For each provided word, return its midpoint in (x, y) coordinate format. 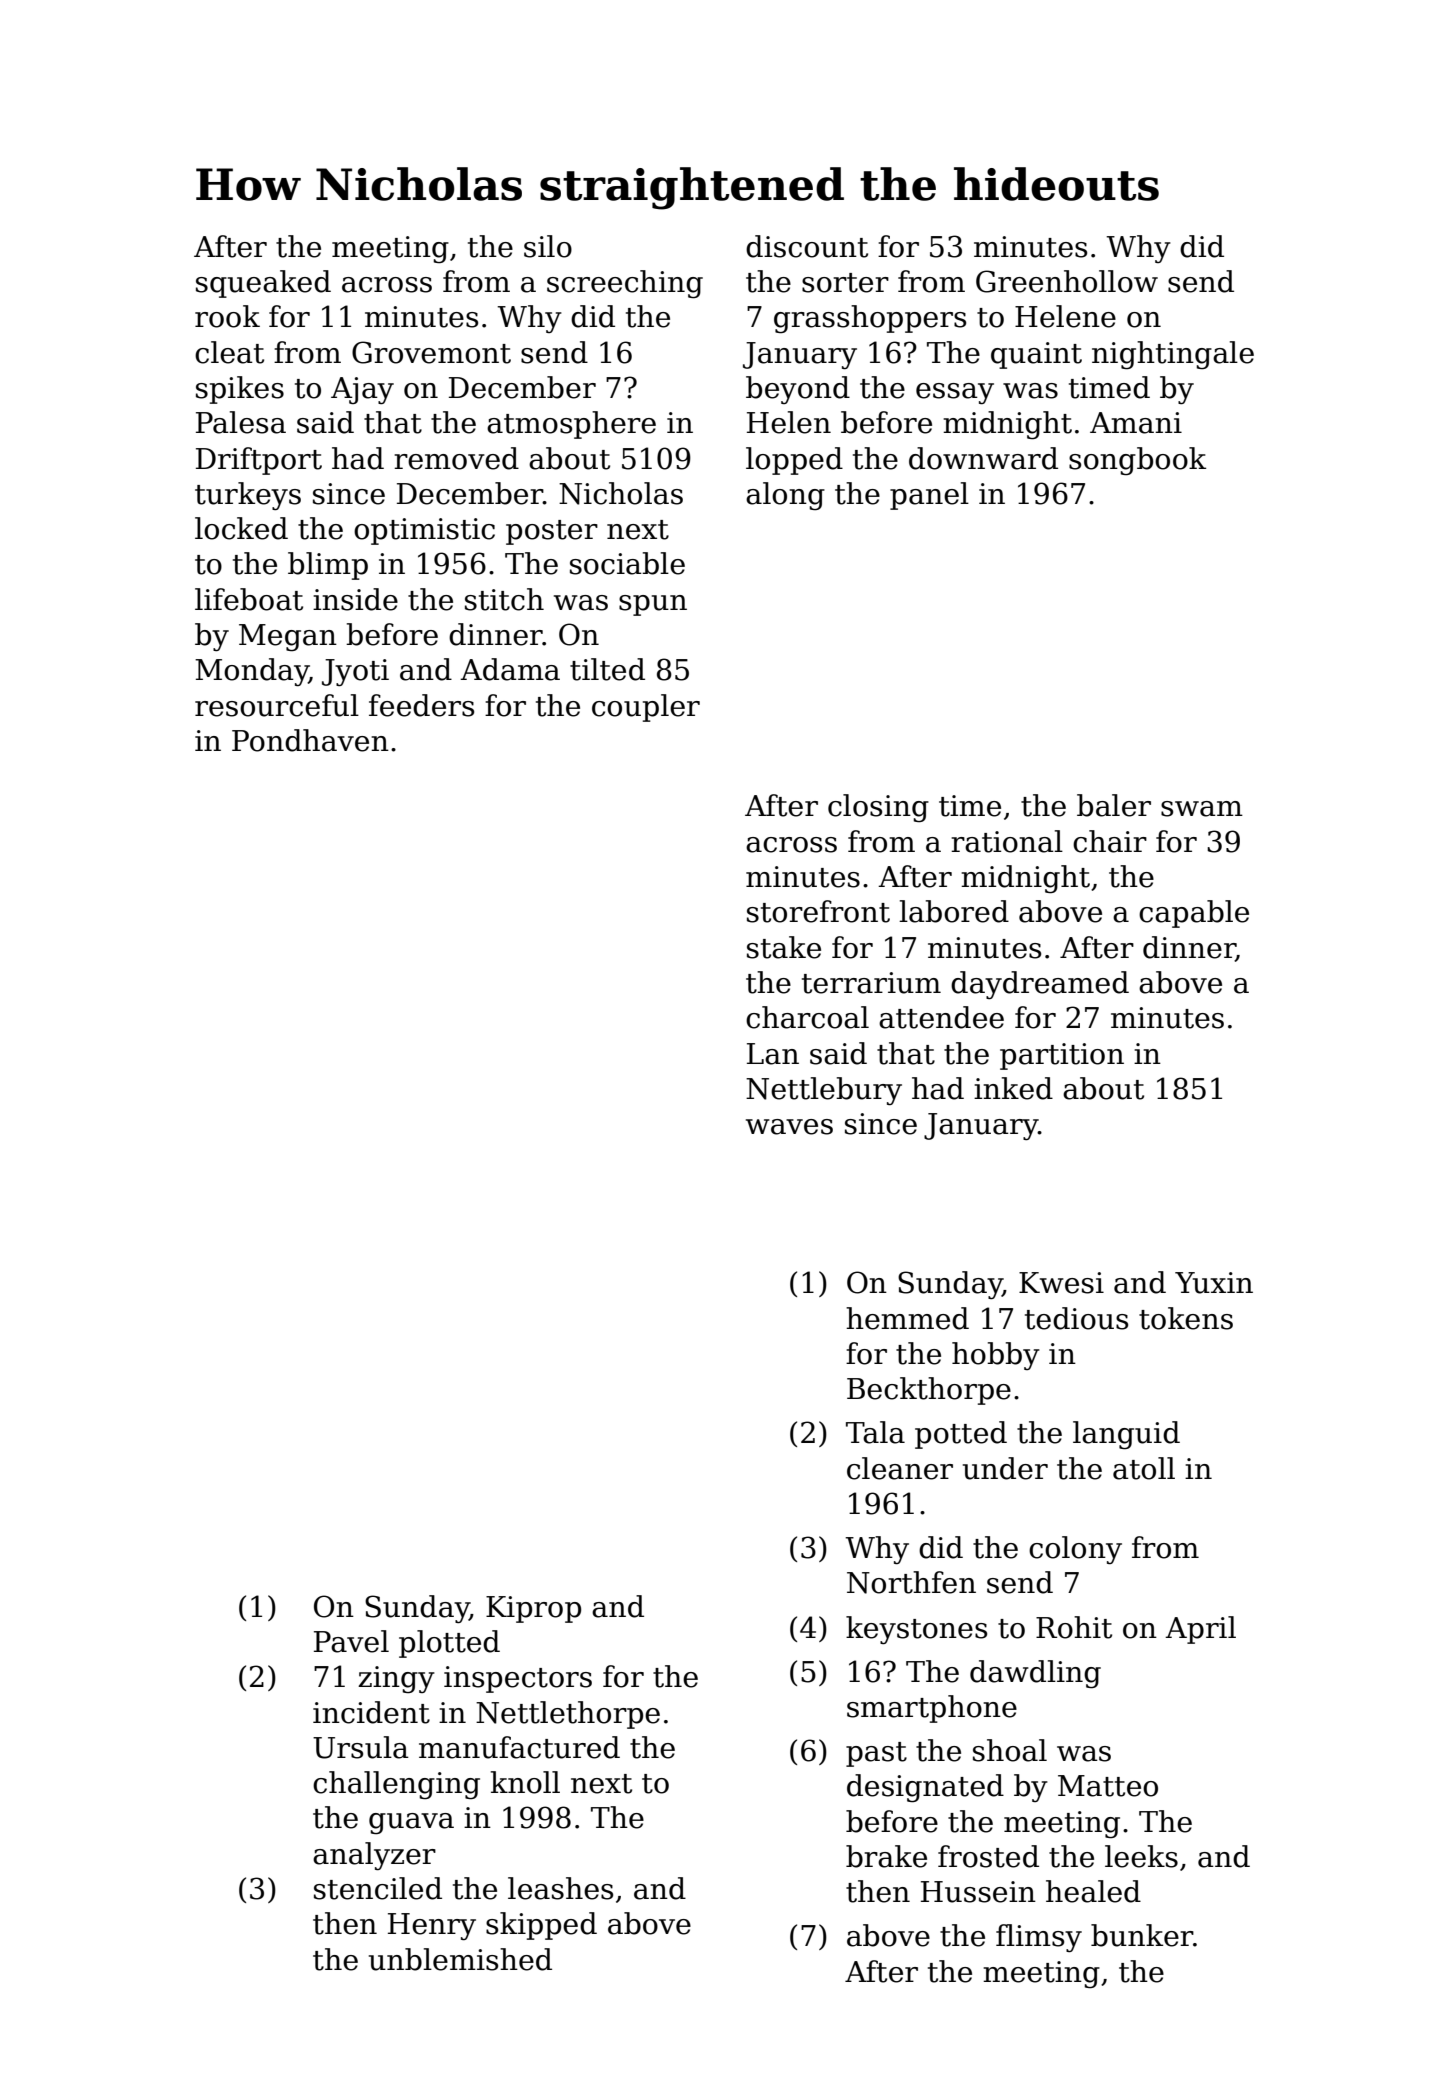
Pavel (351, 1641)
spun (653, 605)
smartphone (932, 1709)
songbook (1137, 461)
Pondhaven (310, 740)
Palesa (241, 422)
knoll (525, 1782)
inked (1013, 1088)
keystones (916, 1630)
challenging (396, 1785)
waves (789, 1127)
